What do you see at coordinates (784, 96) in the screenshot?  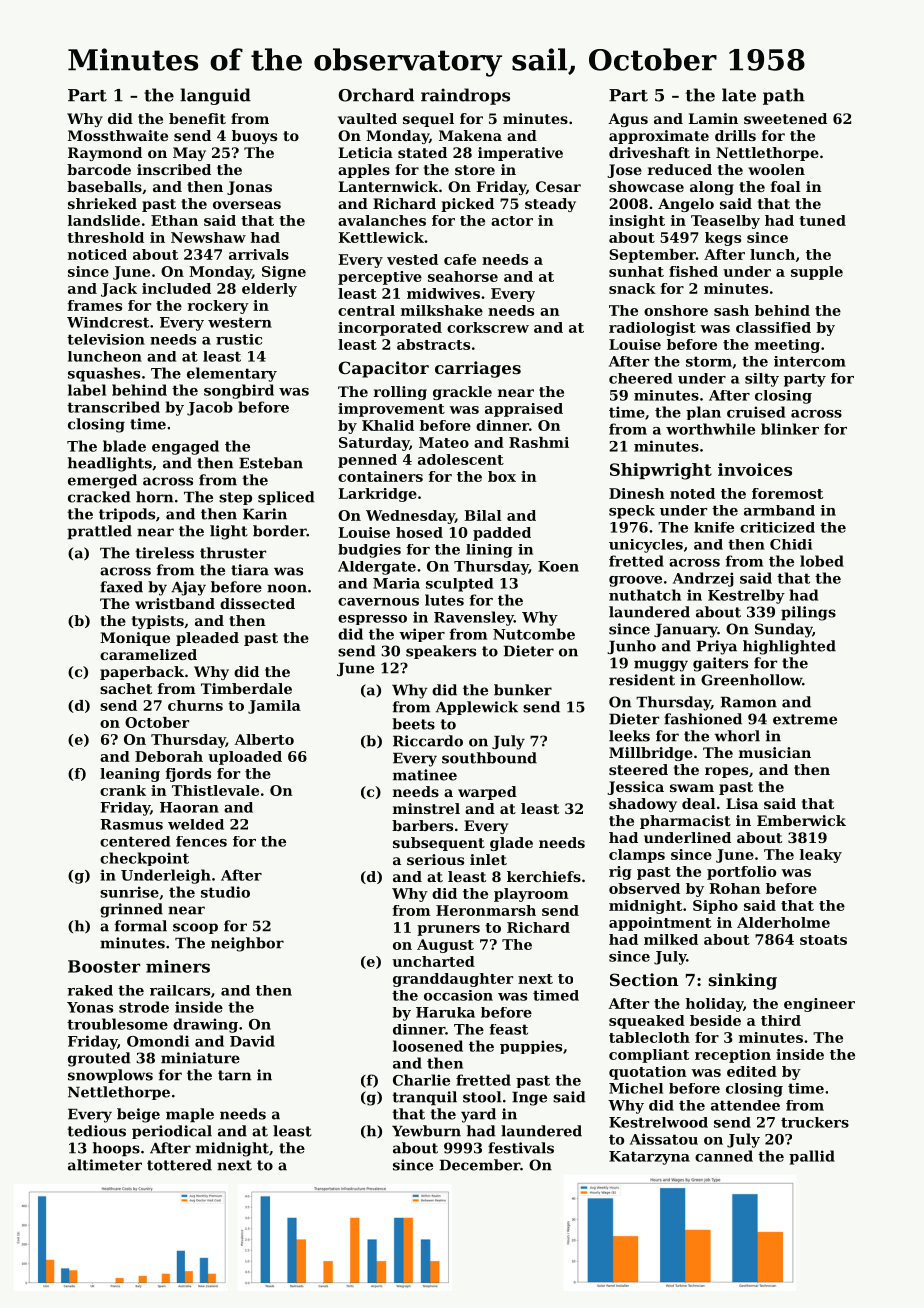 I see `path` at bounding box center [784, 96].
